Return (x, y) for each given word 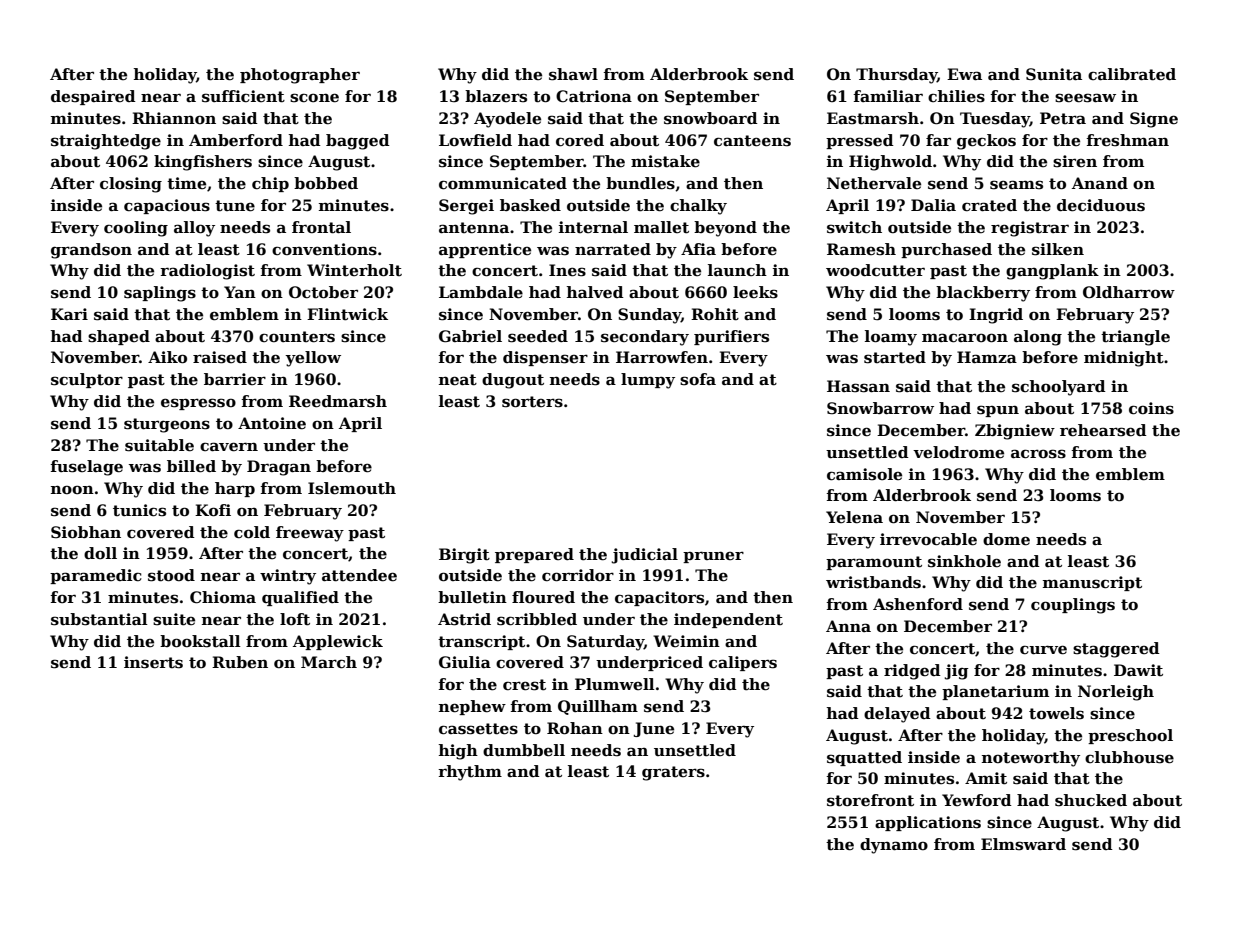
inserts (153, 662)
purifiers (731, 337)
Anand (1100, 183)
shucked (1091, 800)
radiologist (207, 272)
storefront (870, 800)
